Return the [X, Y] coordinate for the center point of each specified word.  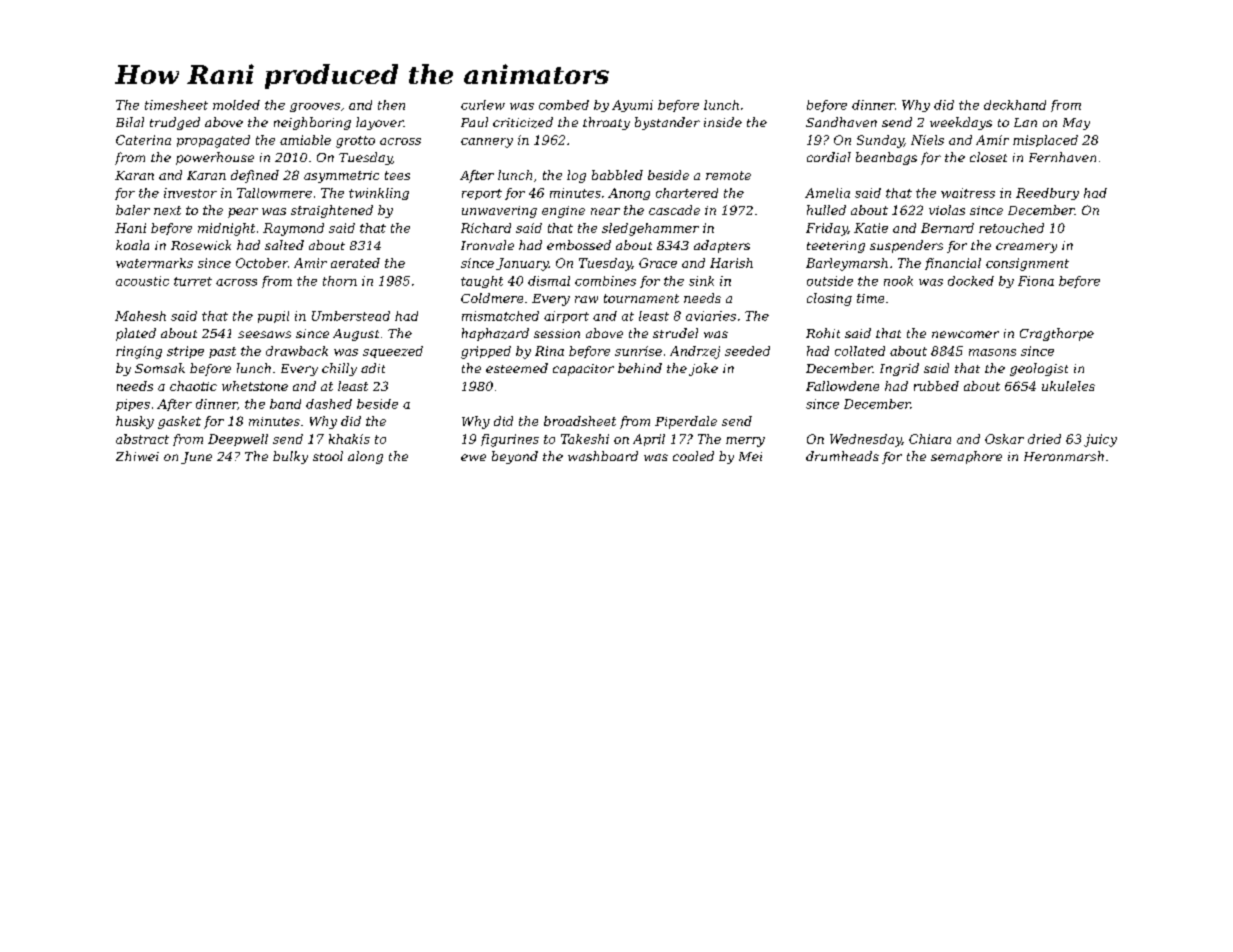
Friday [827, 229]
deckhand [1015, 105]
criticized [523, 122]
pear [243, 213]
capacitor [583, 370]
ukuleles [1068, 386]
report [482, 194]
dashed [329, 404]
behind [640, 368]
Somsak [160, 368]
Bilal [130, 122]
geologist [1039, 369]
